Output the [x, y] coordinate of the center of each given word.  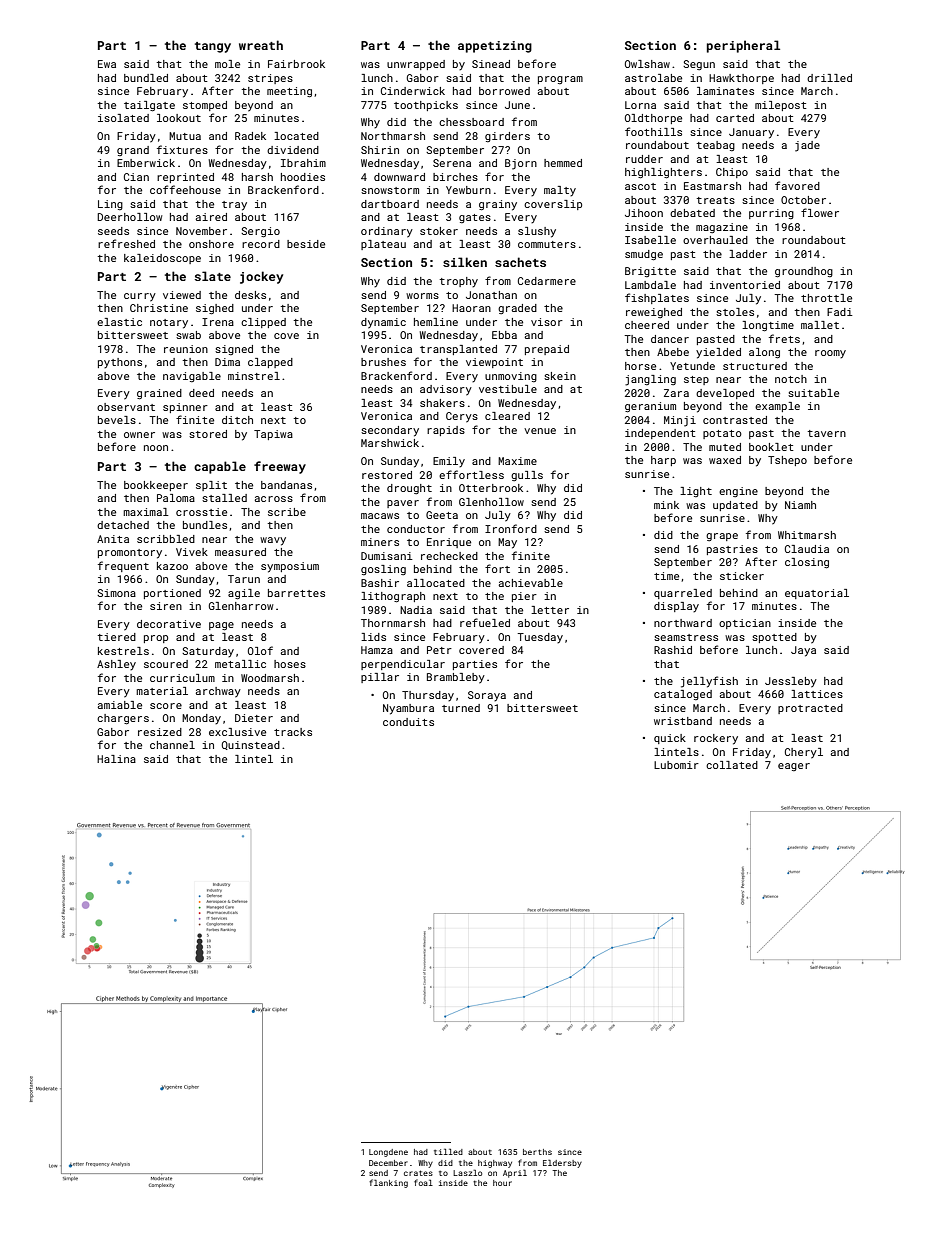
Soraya [487, 696]
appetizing [495, 47]
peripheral [743, 46]
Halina [116, 759]
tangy [213, 47]
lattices [817, 694]
